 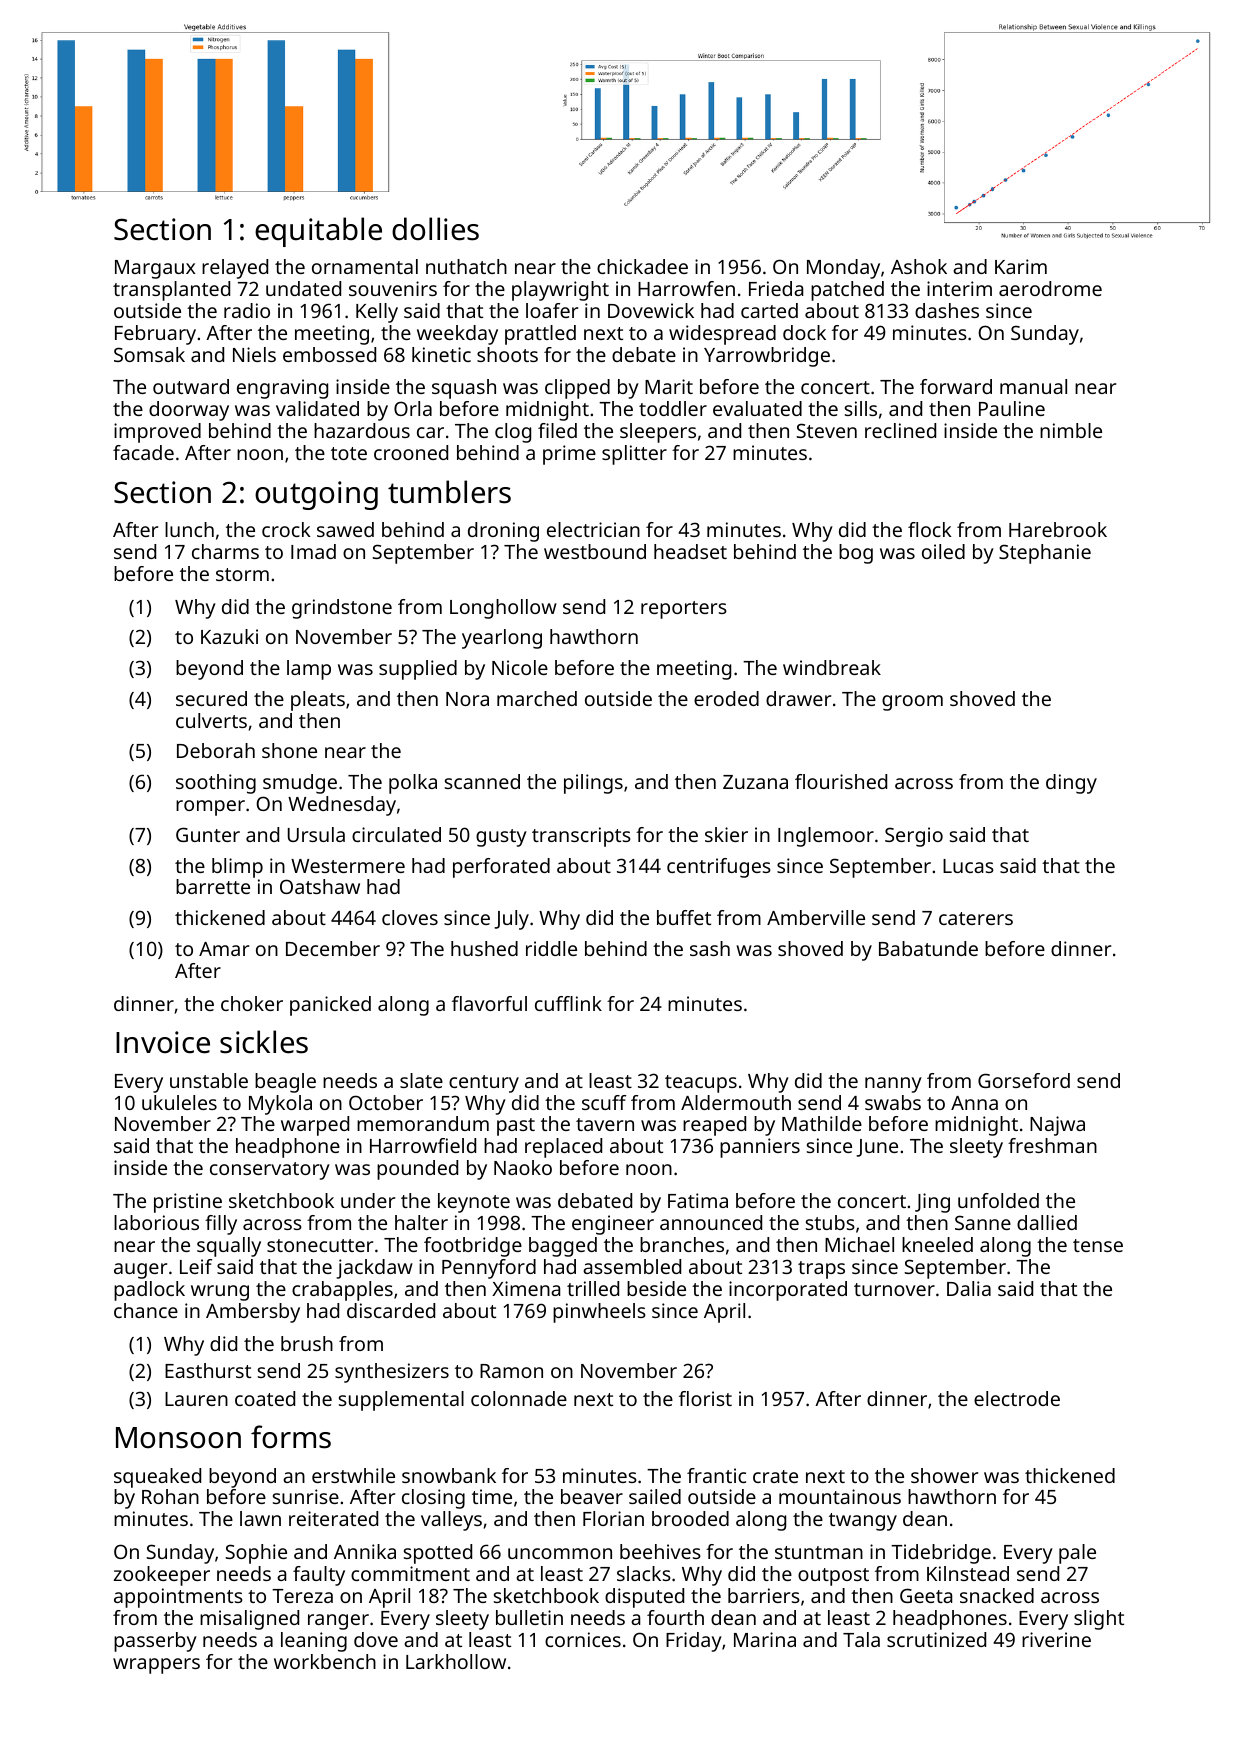 What do you see at coordinates (155, 269) in the page?
I see `Margaux` at bounding box center [155, 269].
